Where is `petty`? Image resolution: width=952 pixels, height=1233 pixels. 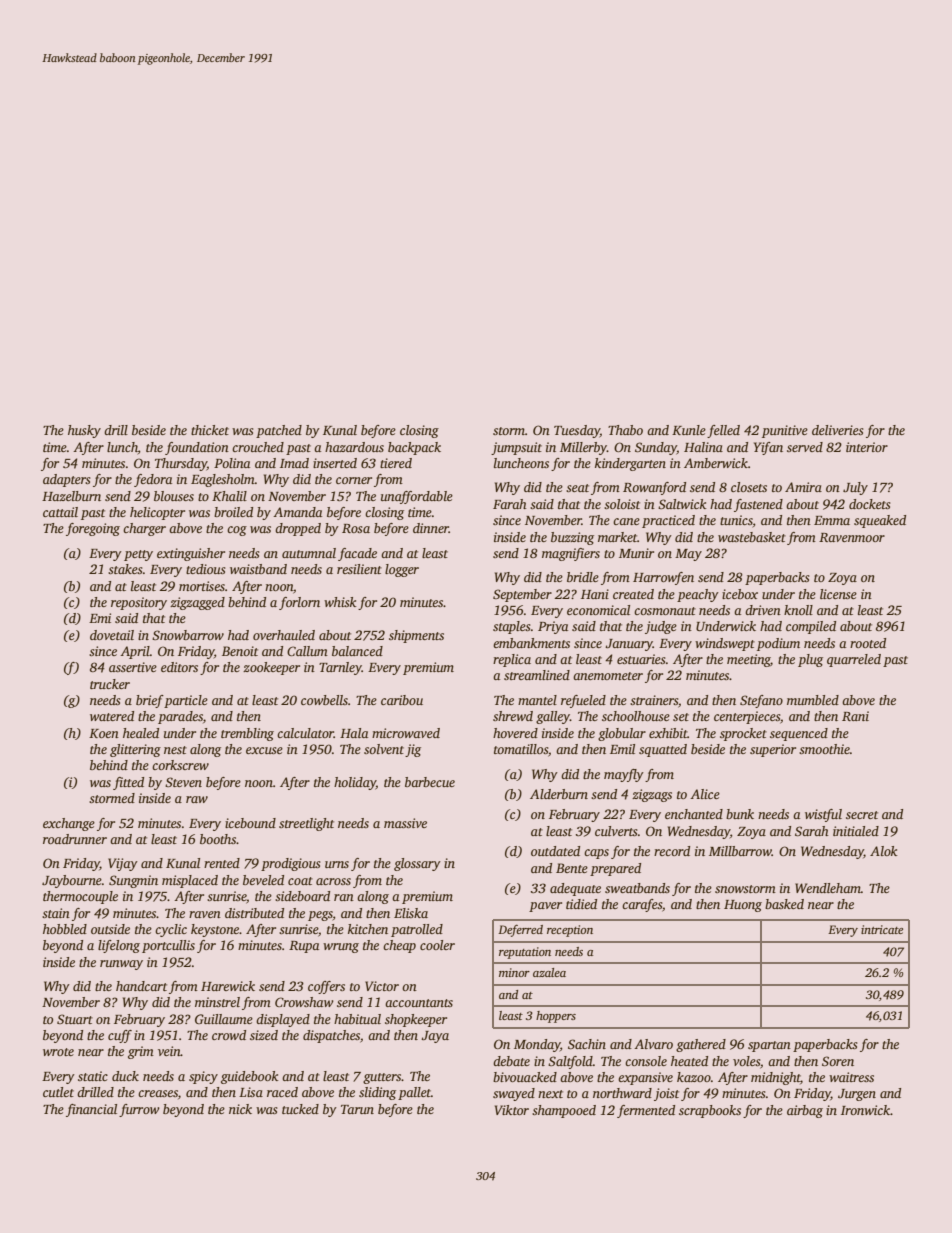
petty is located at coordinates (138, 555).
